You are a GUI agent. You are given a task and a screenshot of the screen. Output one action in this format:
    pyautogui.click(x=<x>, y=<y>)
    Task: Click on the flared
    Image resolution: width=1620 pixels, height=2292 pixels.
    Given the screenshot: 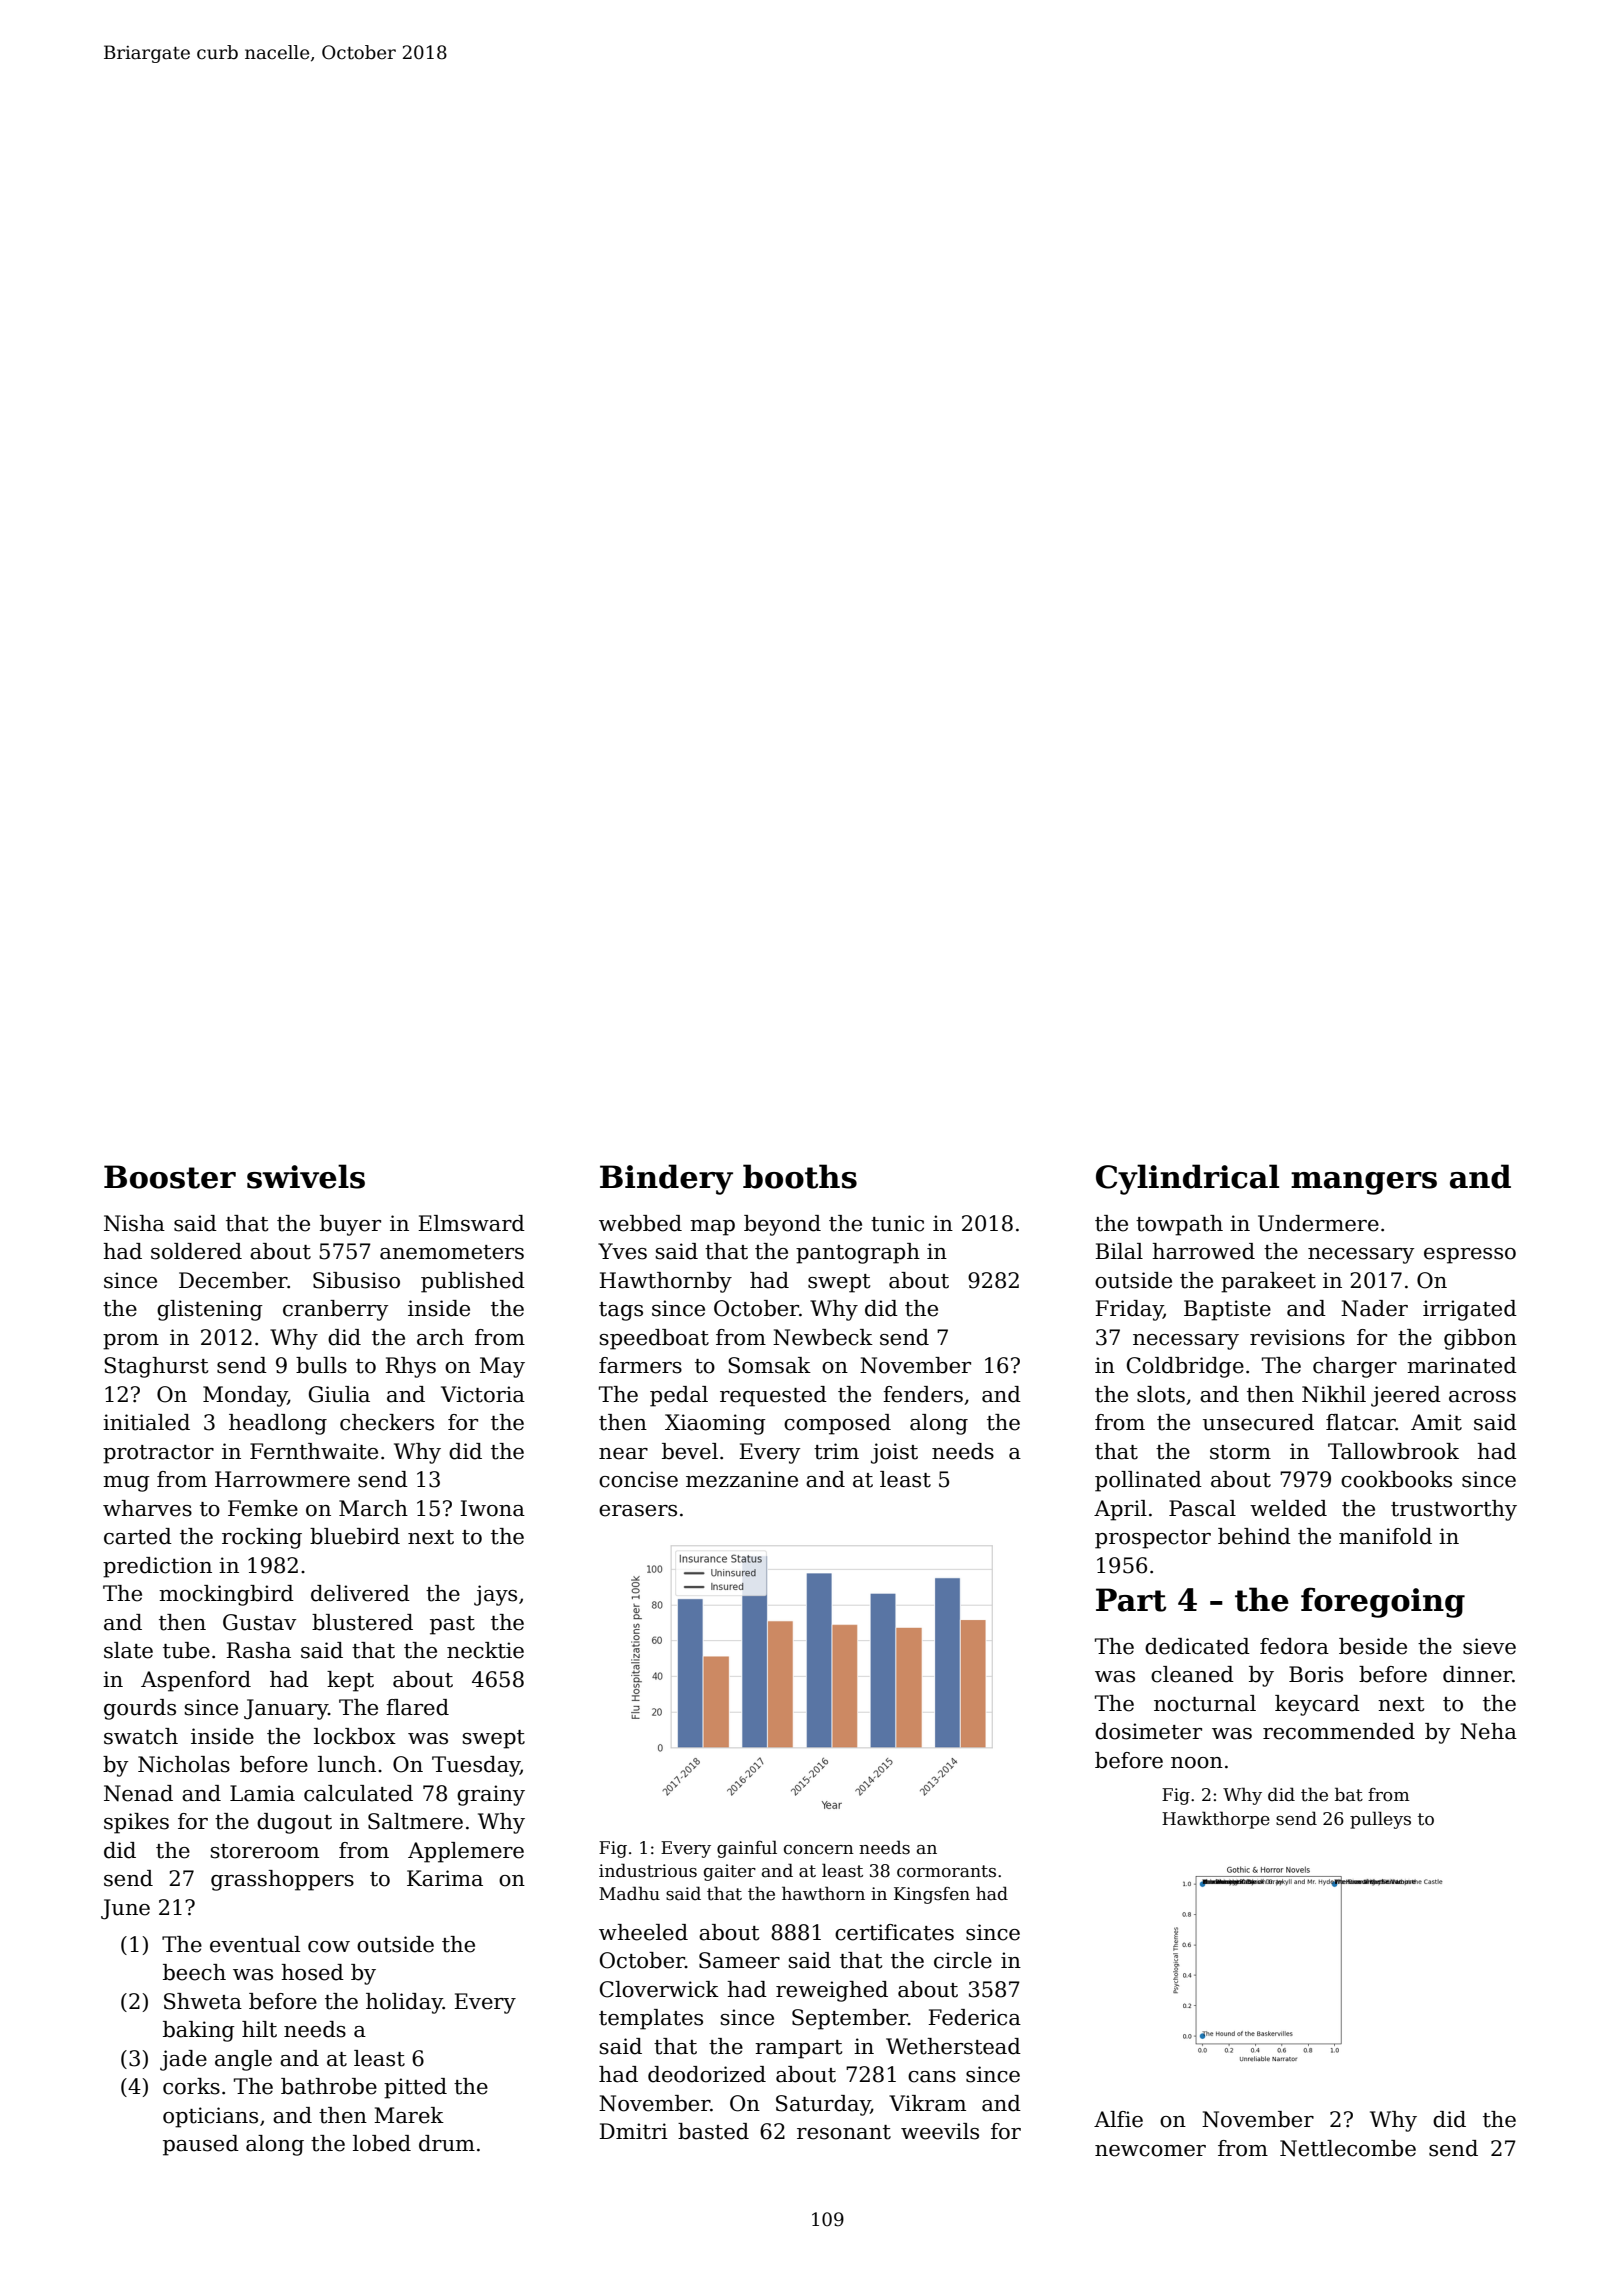 What is the action you would take?
    pyautogui.click(x=417, y=1707)
